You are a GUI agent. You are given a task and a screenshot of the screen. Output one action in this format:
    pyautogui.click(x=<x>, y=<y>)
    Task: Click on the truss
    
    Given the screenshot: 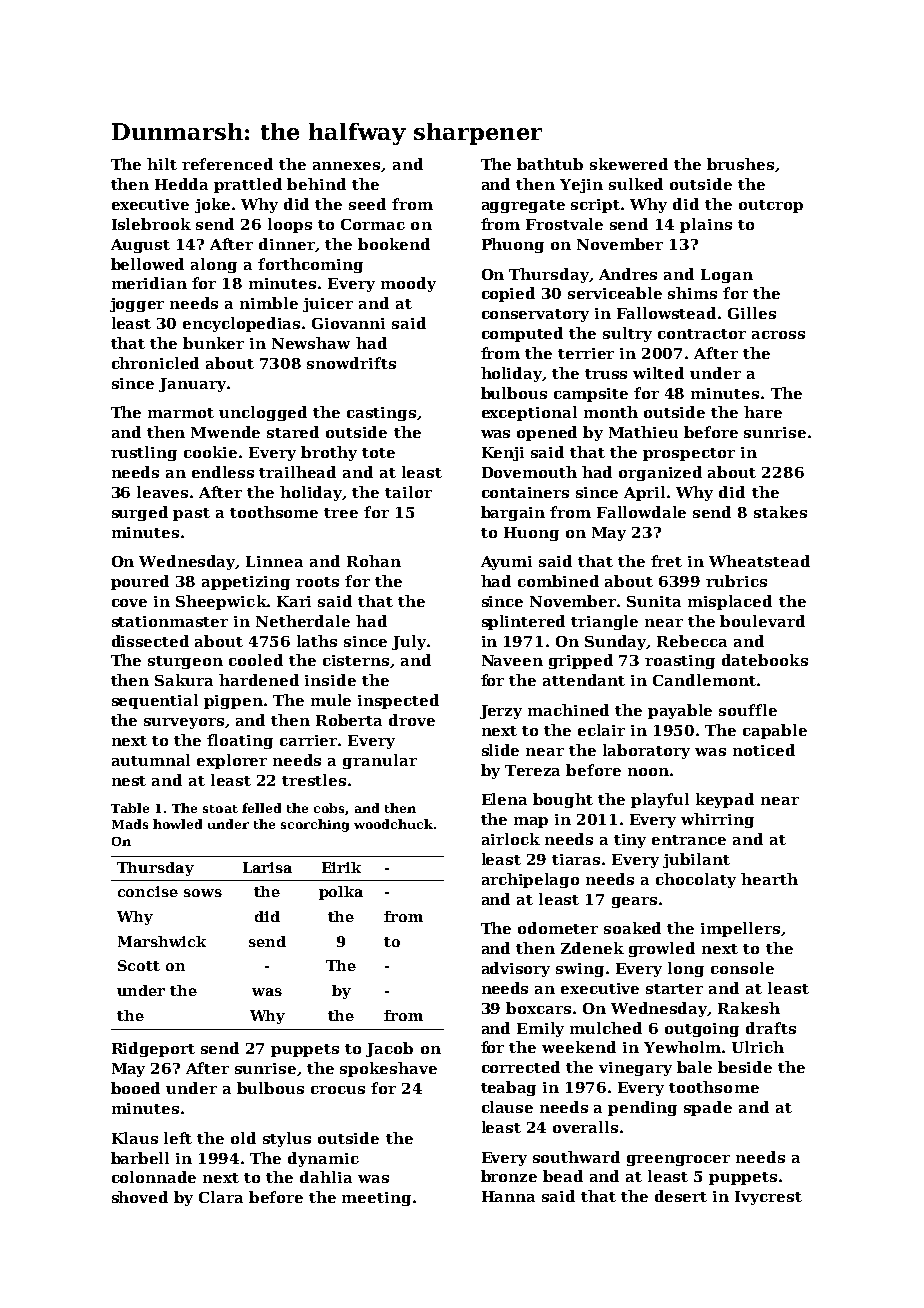 What is the action you would take?
    pyautogui.click(x=606, y=374)
